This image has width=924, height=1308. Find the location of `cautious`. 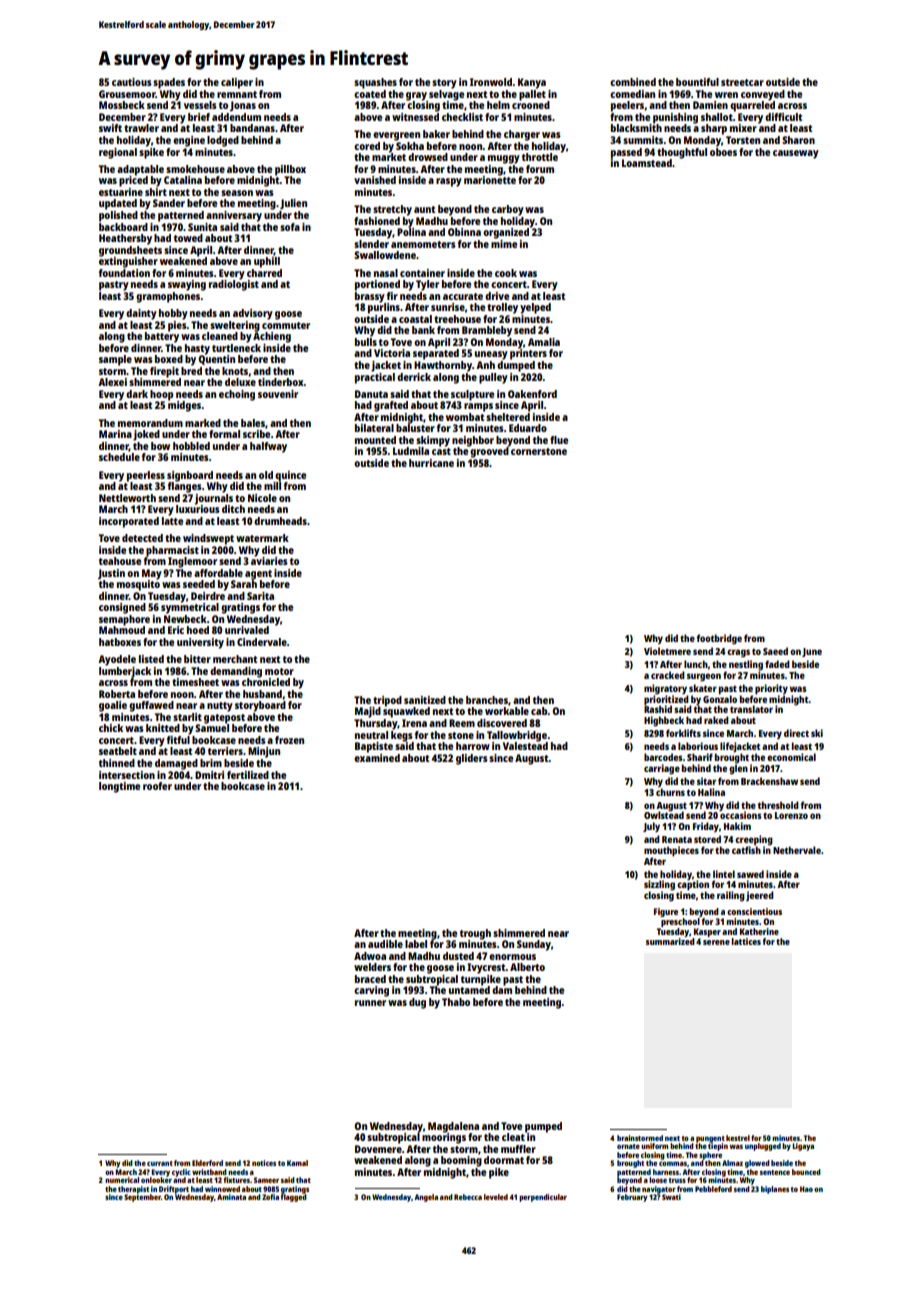

cautious is located at coordinates (132, 82).
